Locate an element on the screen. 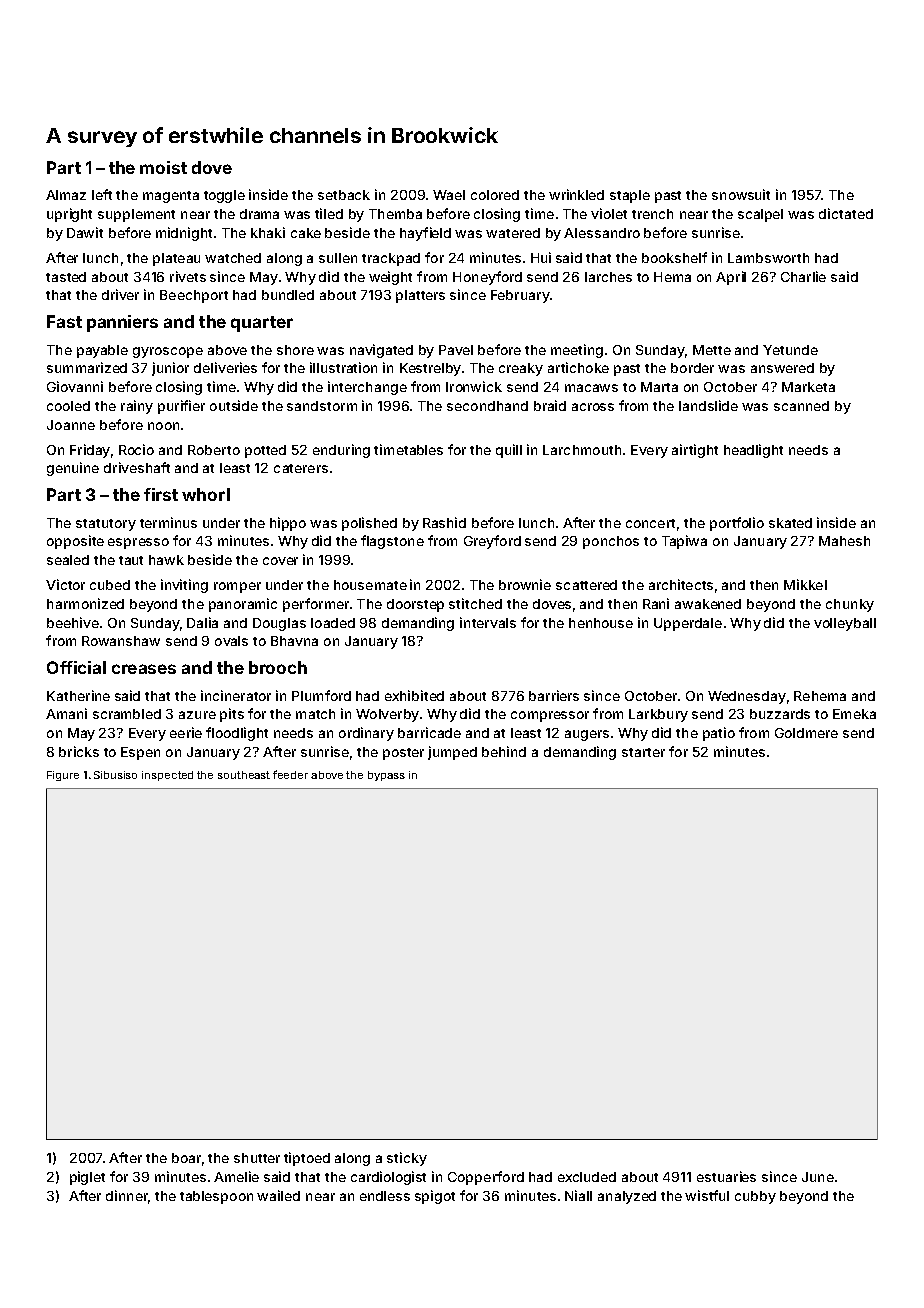 Image resolution: width=924 pixels, height=1308 pixels. Figure is located at coordinates (63, 776).
